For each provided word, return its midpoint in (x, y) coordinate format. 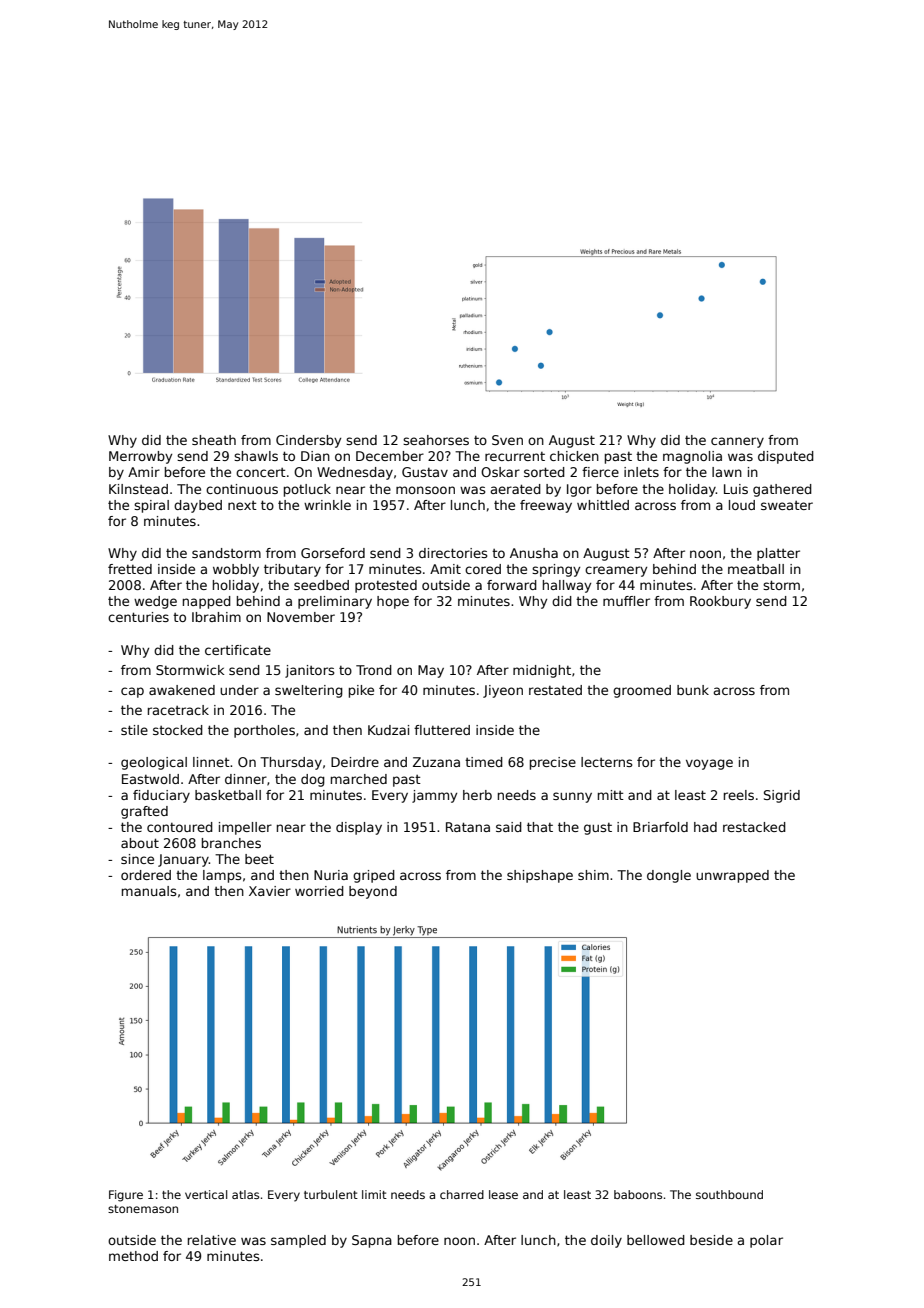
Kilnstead (138, 489)
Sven (507, 440)
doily (606, 1241)
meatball (756, 569)
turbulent (331, 1194)
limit (374, 1194)
